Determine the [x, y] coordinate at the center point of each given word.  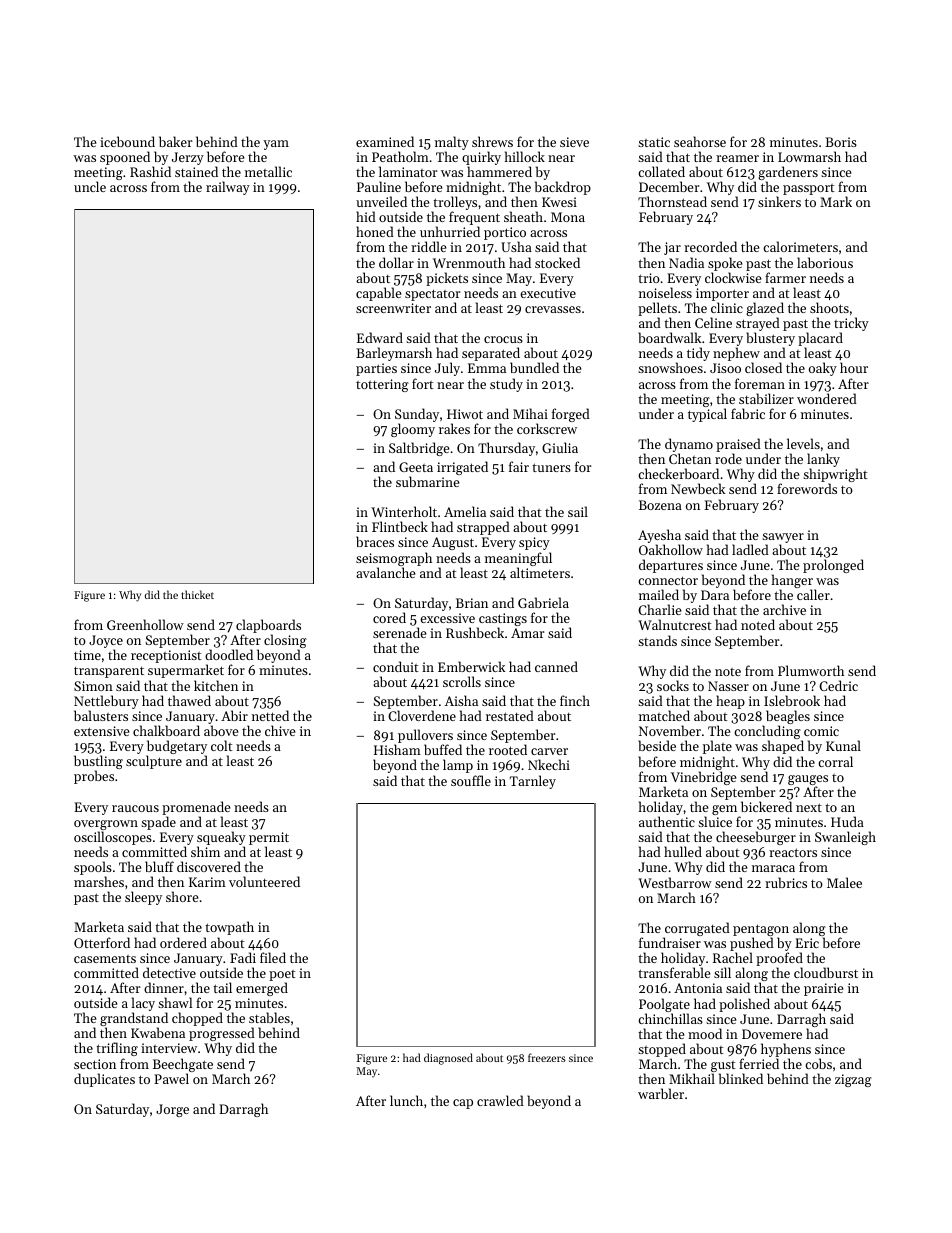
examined [385, 141]
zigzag [853, 1080]
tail [222, 987]
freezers [547, 1057]
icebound [127, 141]
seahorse [700, 141]
